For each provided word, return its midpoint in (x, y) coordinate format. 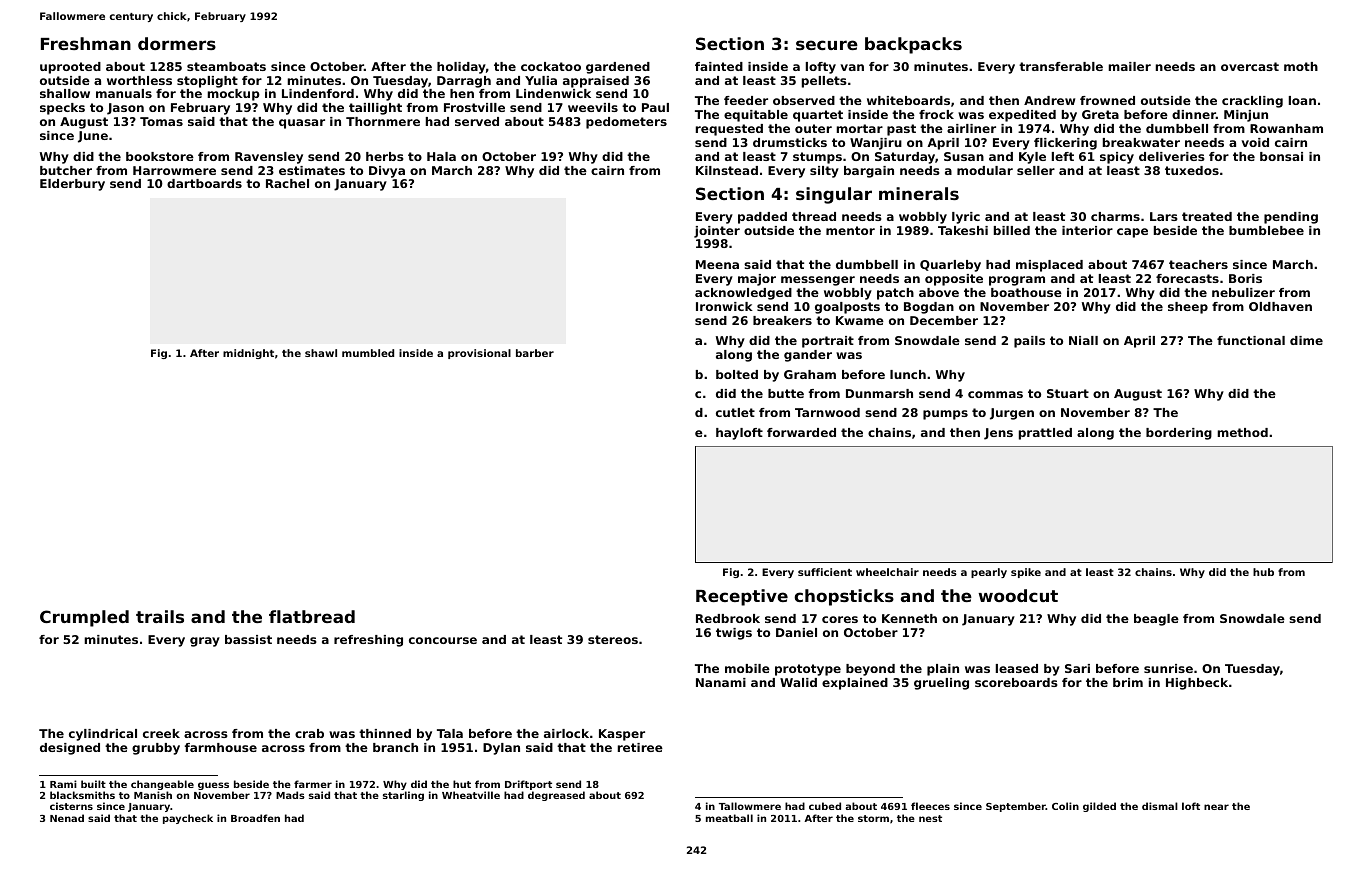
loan (1302, 100)
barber (535, 353)
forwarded (801, 432)
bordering (1179, 434)
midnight (248, 354)
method (1242, 432)
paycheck (188, 819)
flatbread (312, 616)
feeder (746, 100)
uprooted (70, 68)
